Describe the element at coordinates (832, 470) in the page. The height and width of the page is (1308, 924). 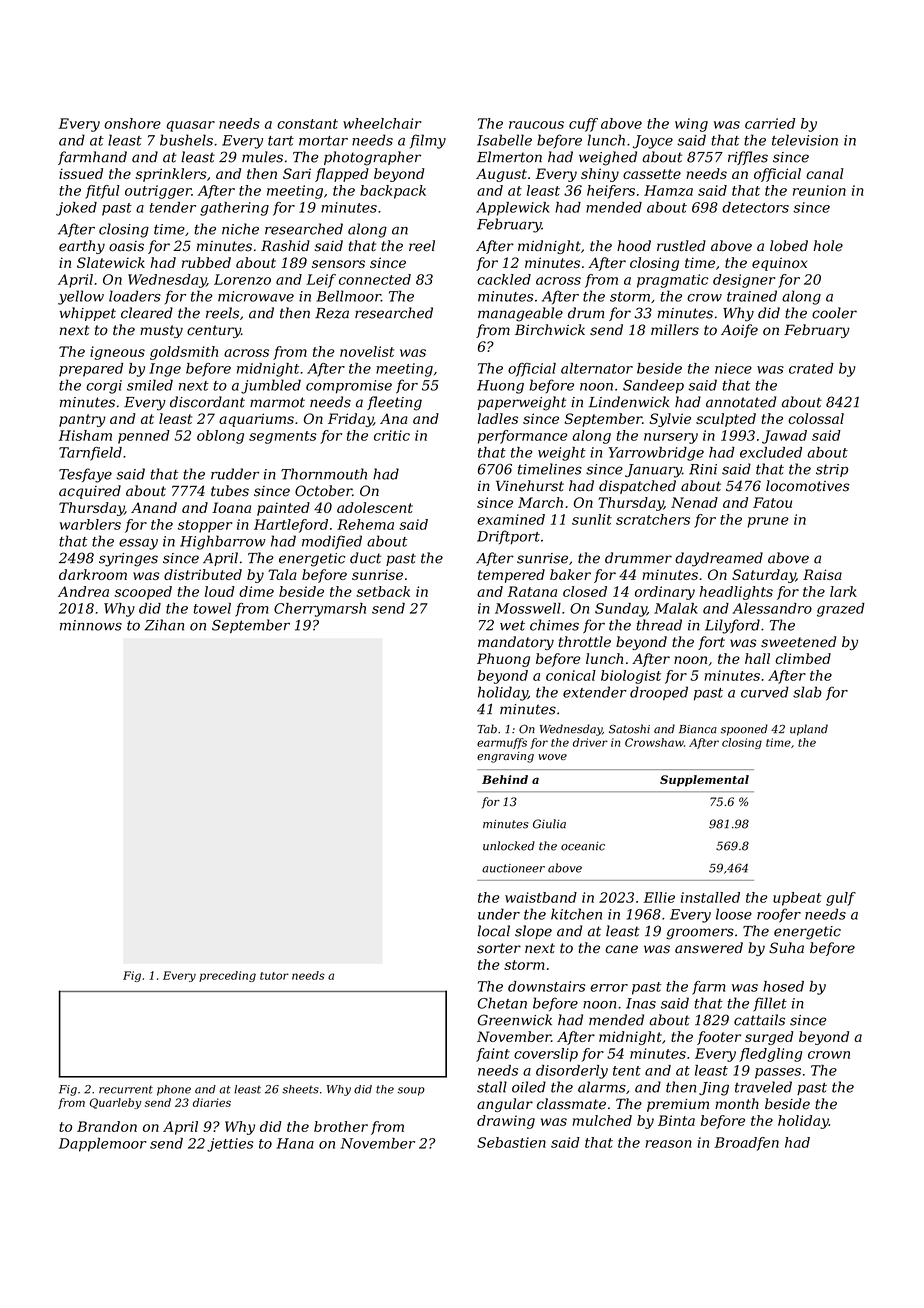
I see `strip` at that location.
